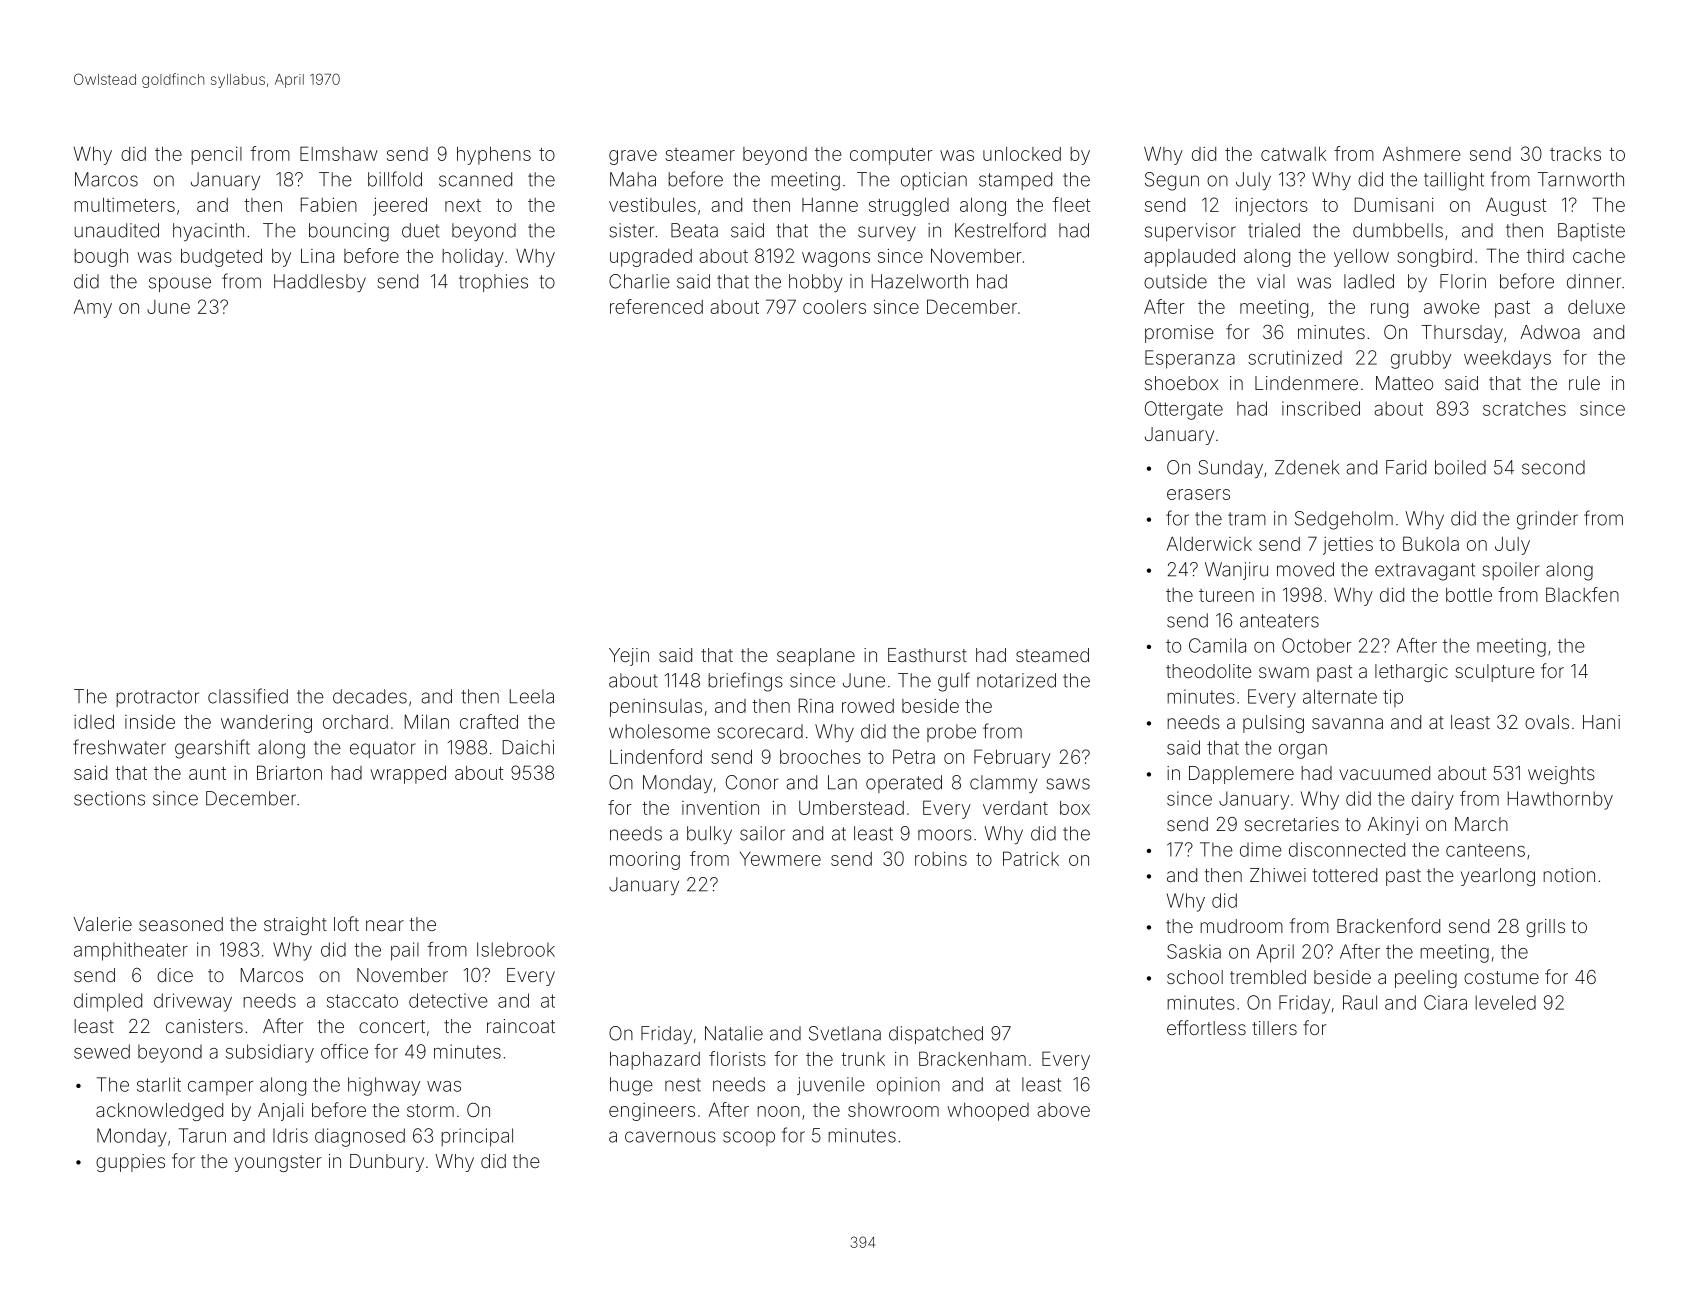 Image resolution: width=1699 pixels, height=1313 pixels. I want to click on notion, so click(1569, 875).
